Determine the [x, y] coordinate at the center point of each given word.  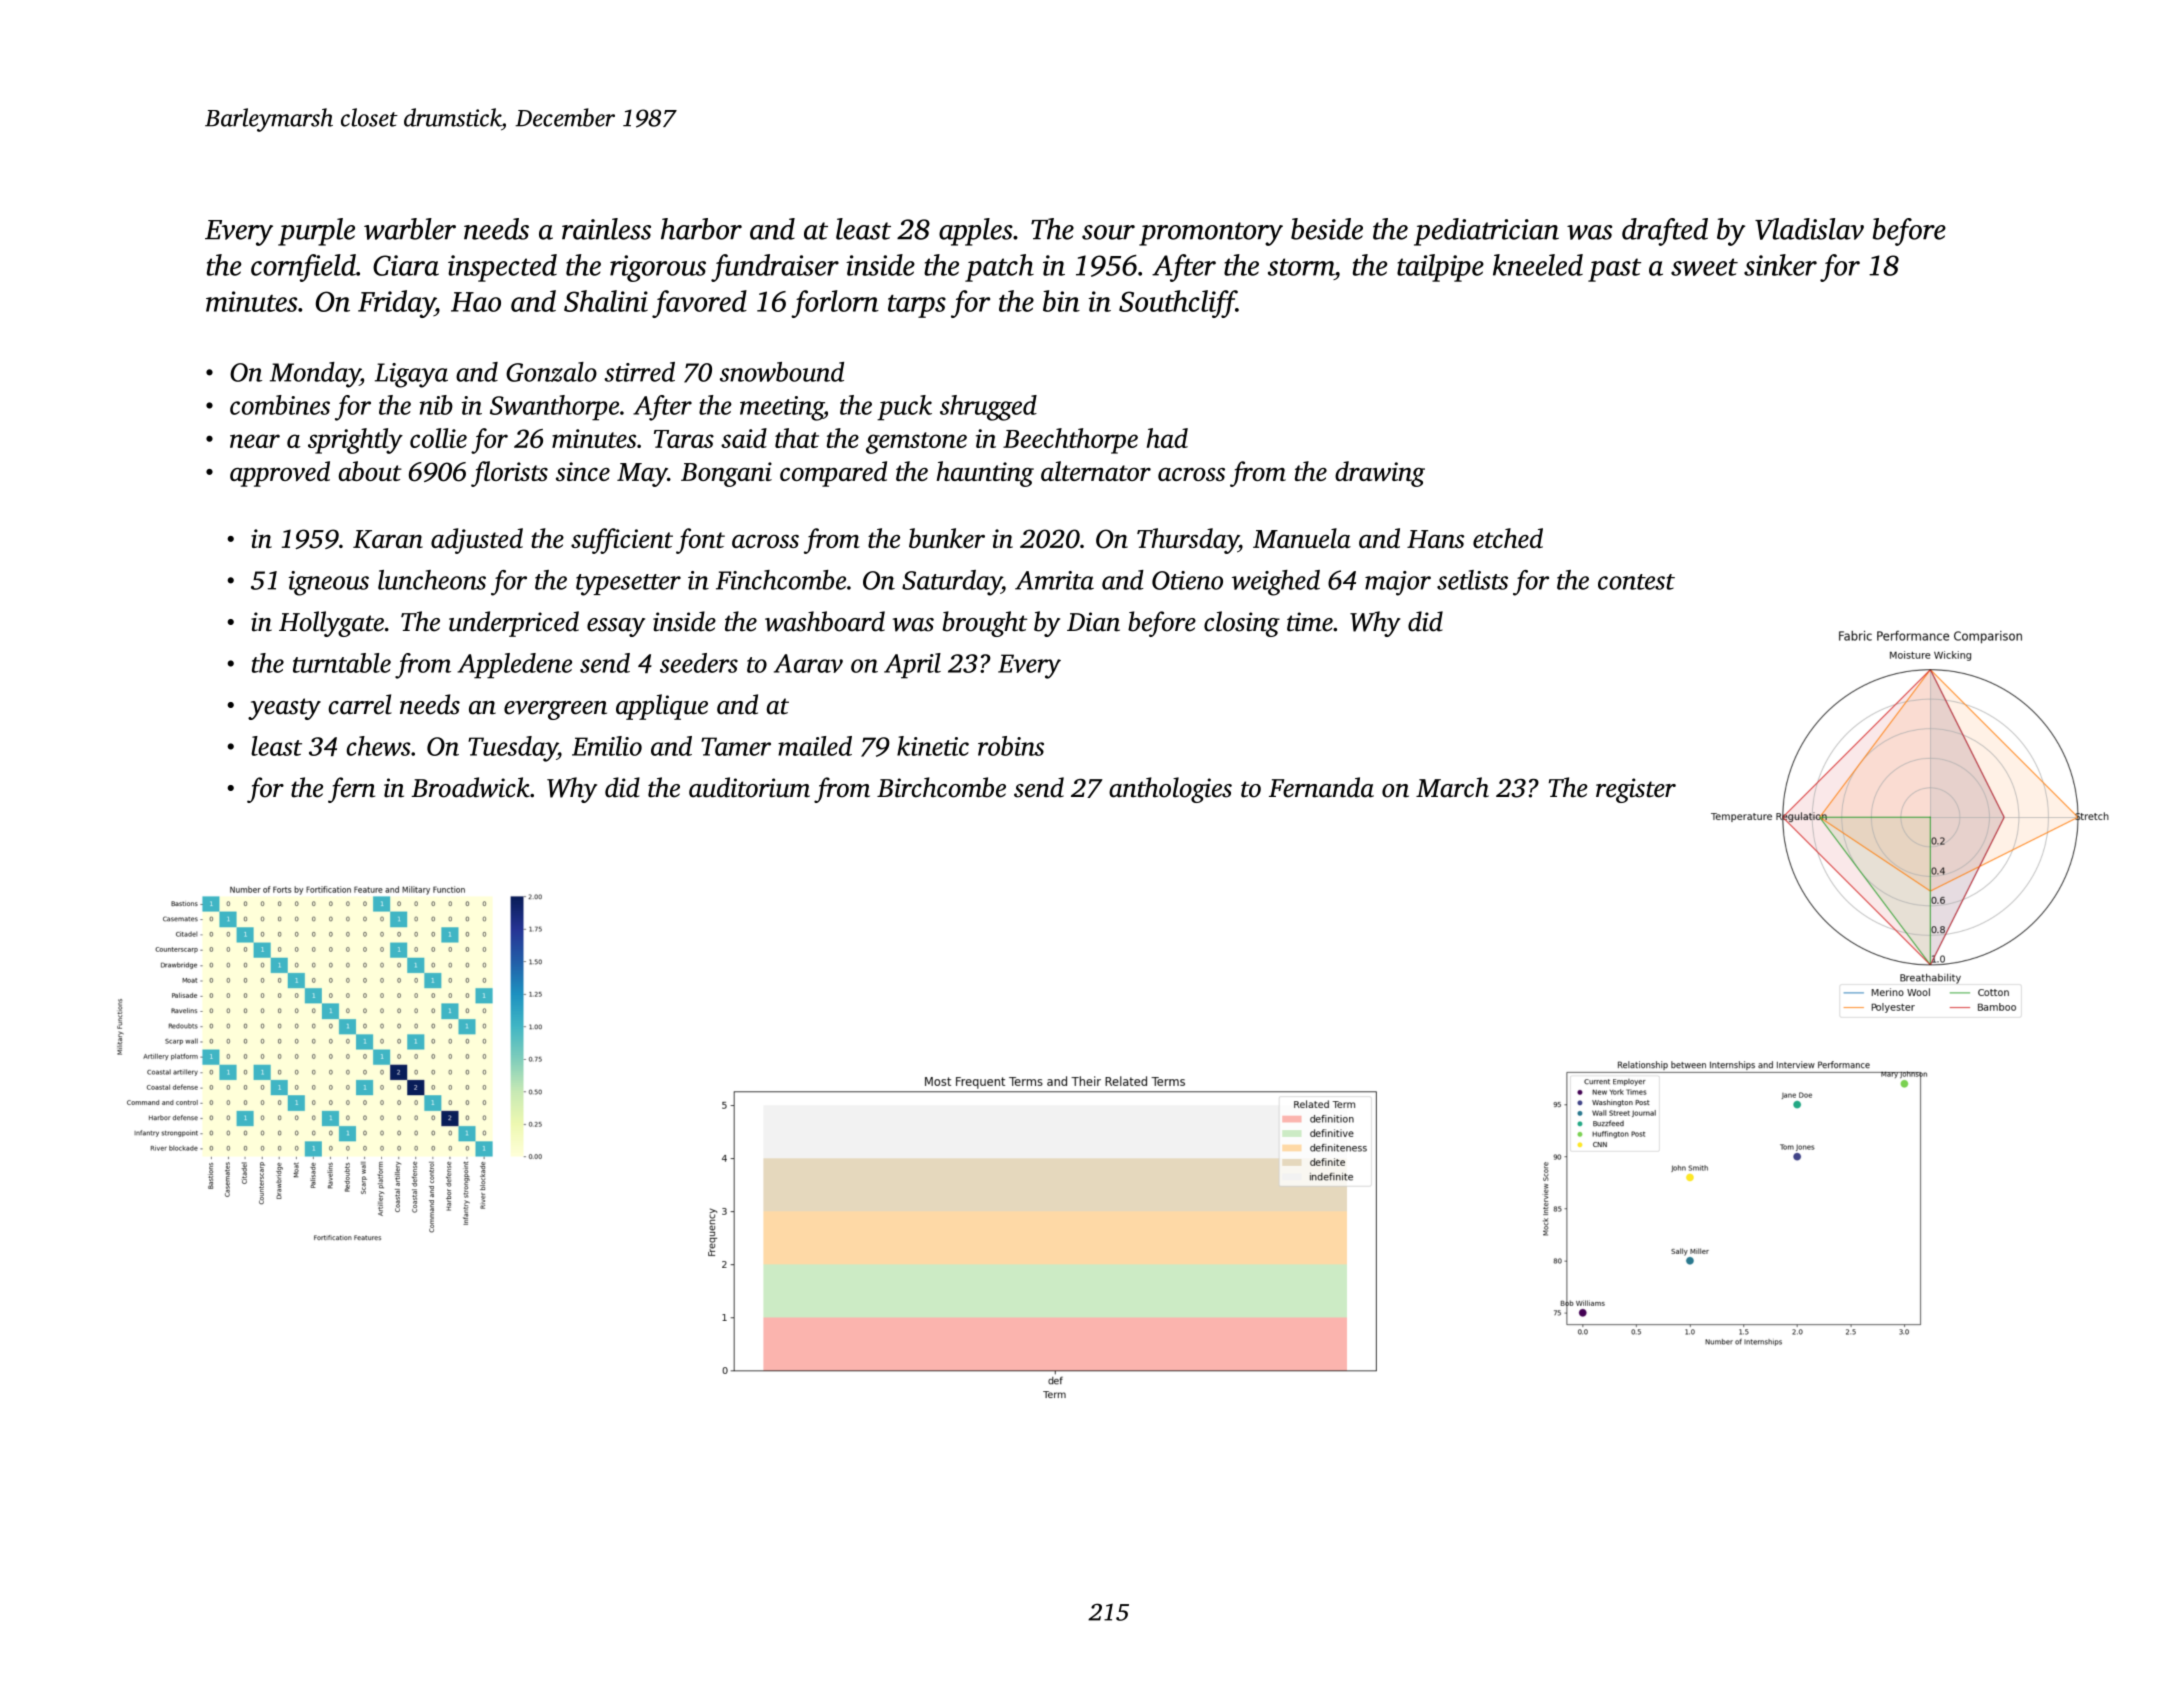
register [1636, 790]
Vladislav [1809, 229]
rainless [606, 229]
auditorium [749, 787]
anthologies [1170, 790]
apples [976, 232]
